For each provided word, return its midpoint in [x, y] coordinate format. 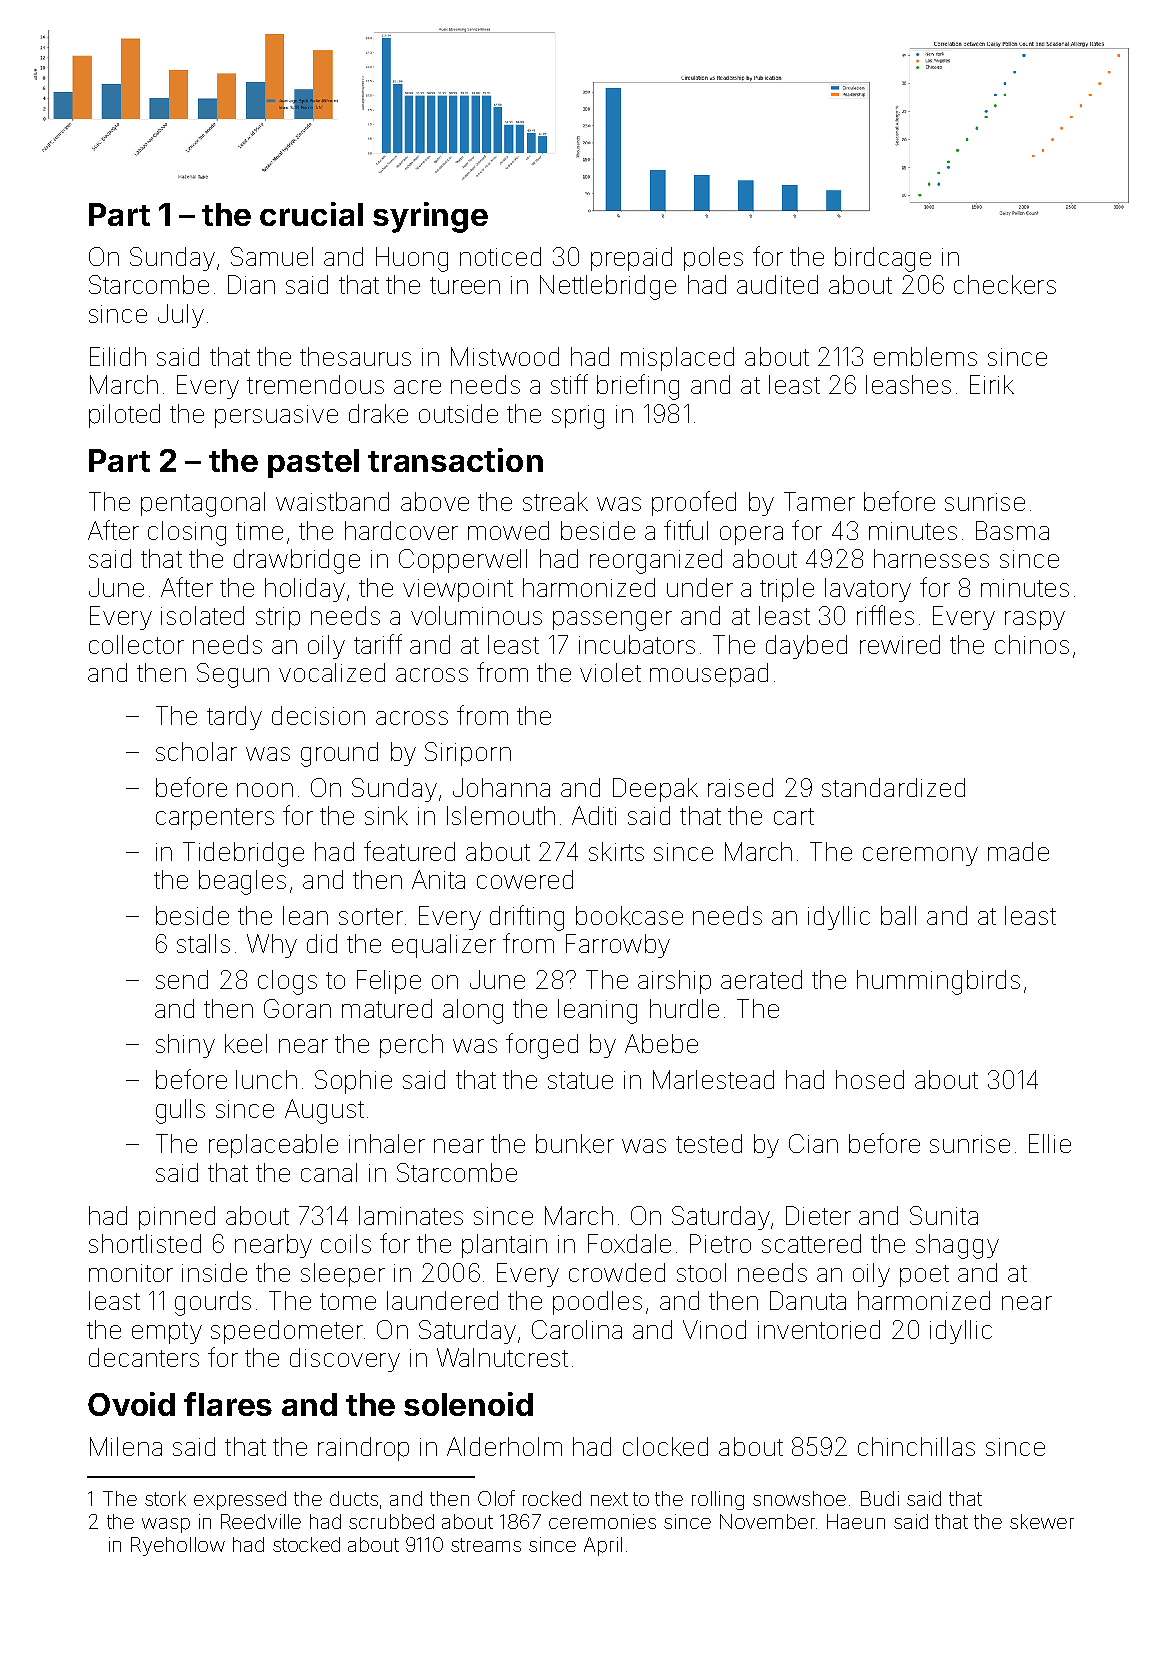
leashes [908, 384]
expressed [240, 1500]
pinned [177, 1218]
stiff [569, 384]
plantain [504, 1246]
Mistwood [505, 356]
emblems [925, 356]
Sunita [944, 1215]
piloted [124, 416]
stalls [203, 943]
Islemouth [501, 815]
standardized [893, 787]
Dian [251, 284]
